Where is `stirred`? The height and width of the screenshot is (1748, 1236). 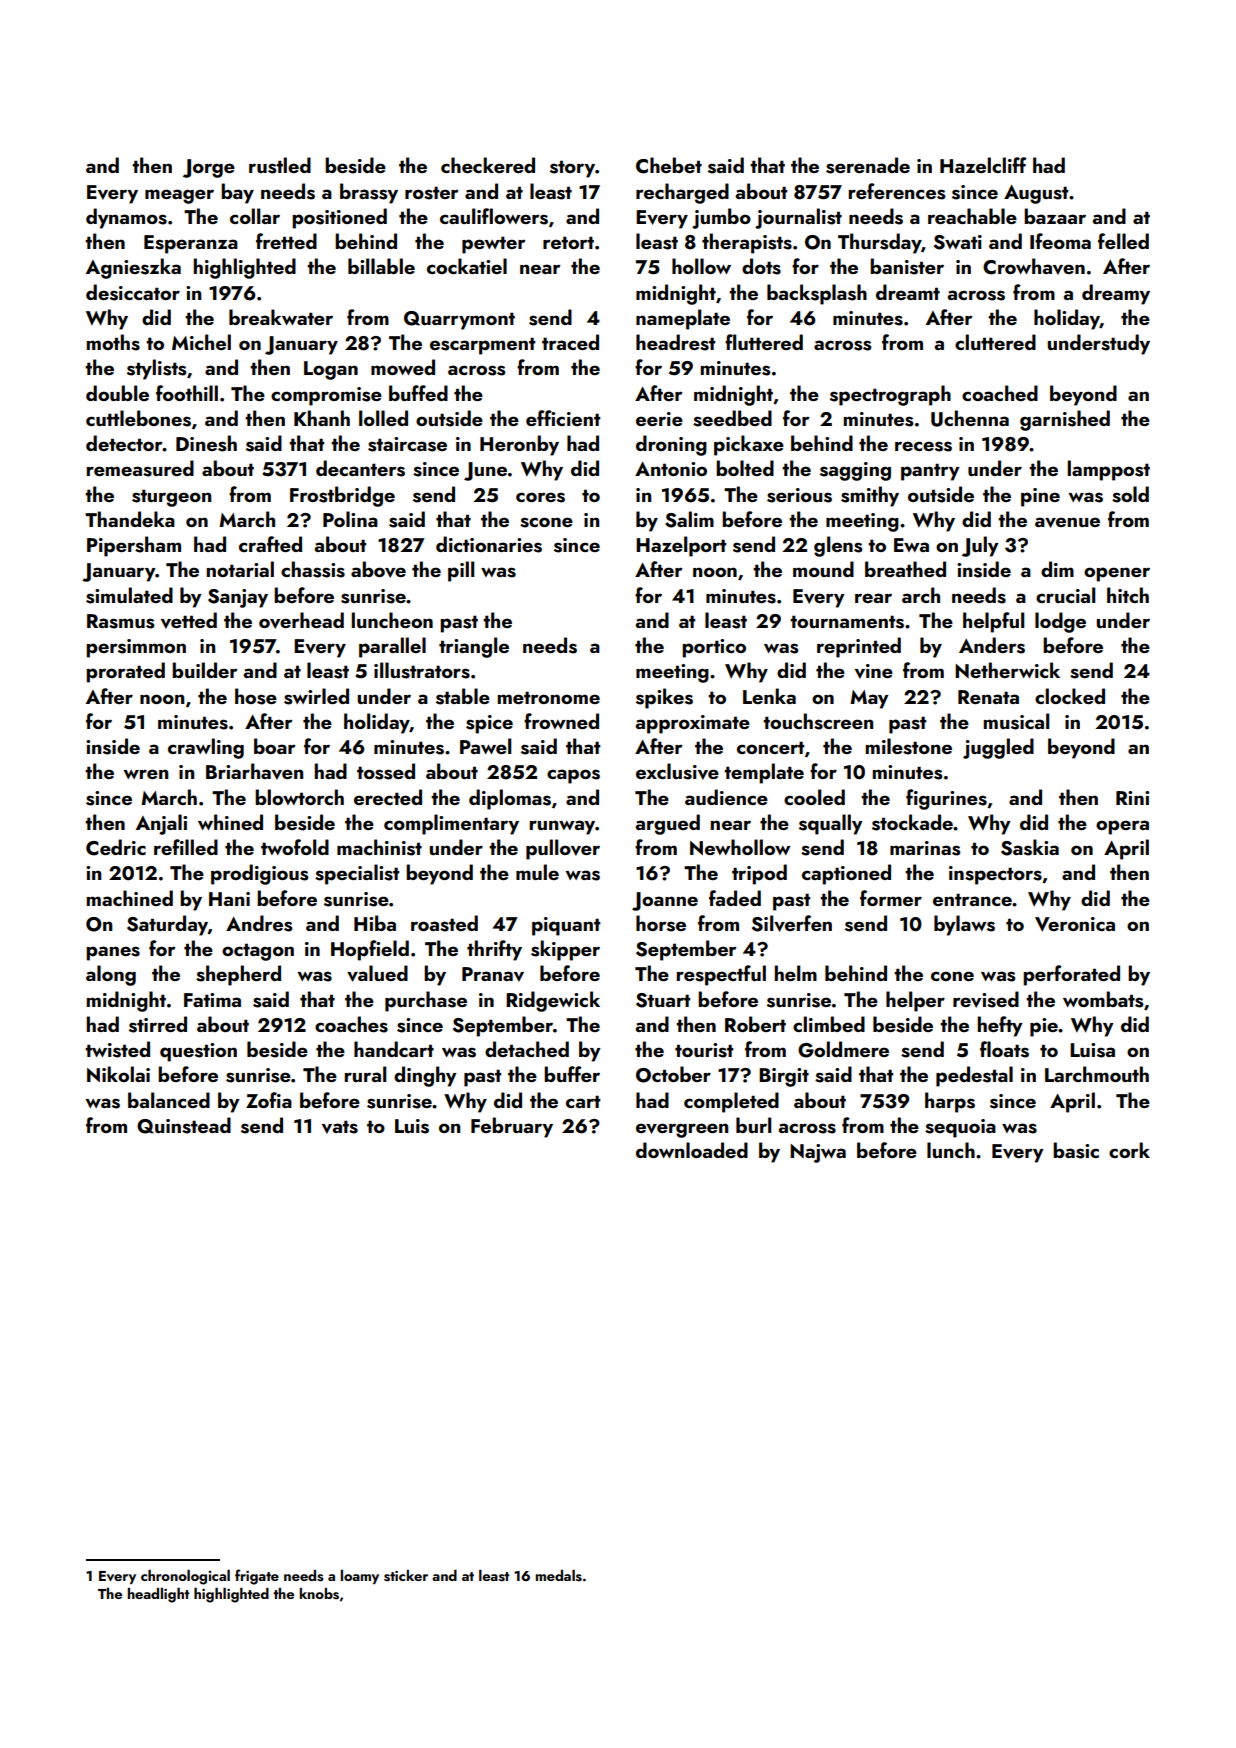 stirred is located at coordinates (158, 1024).
